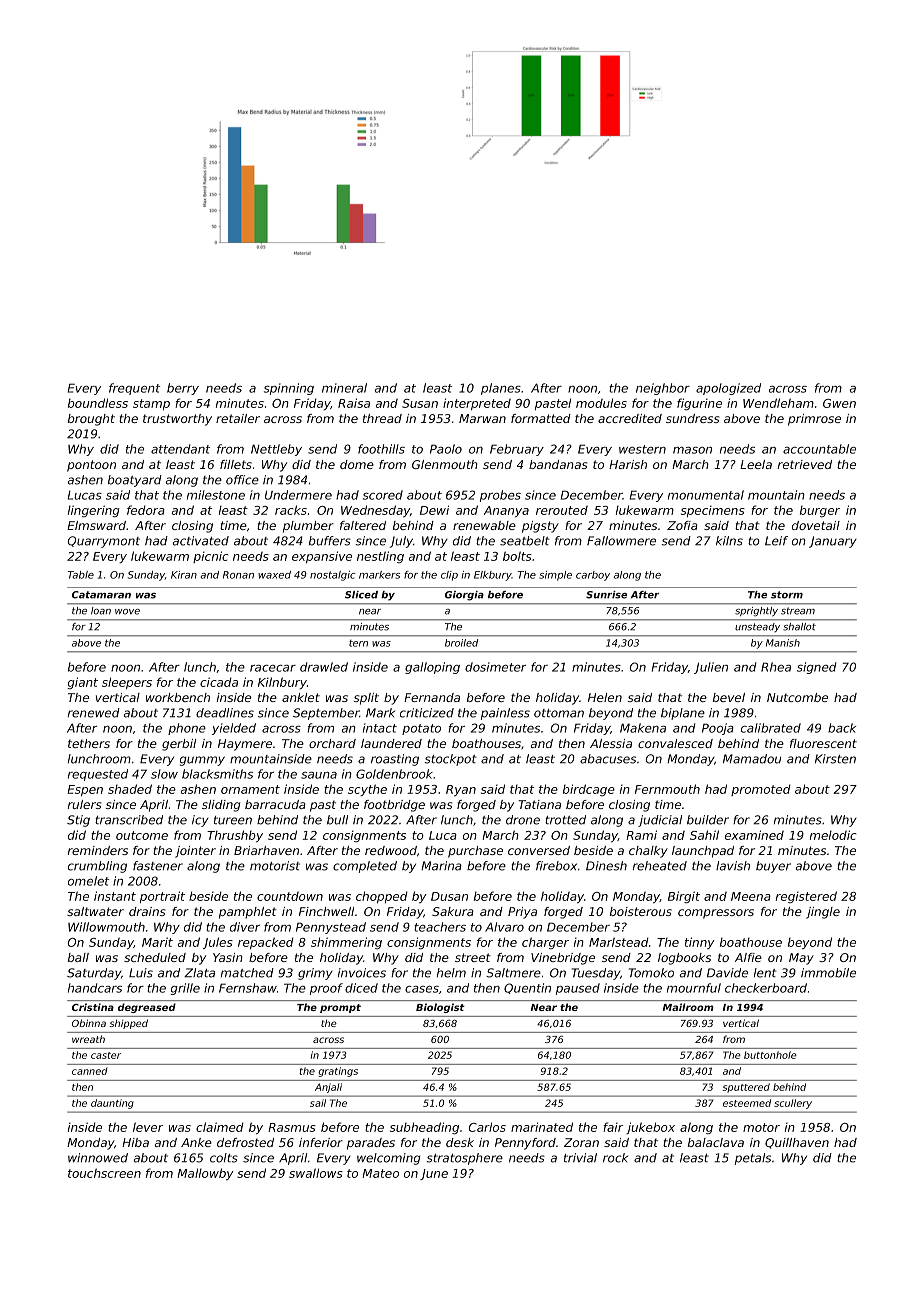  Describe the element at coordinates (619, 942) in the page. I see `Marlstead` at that location.
